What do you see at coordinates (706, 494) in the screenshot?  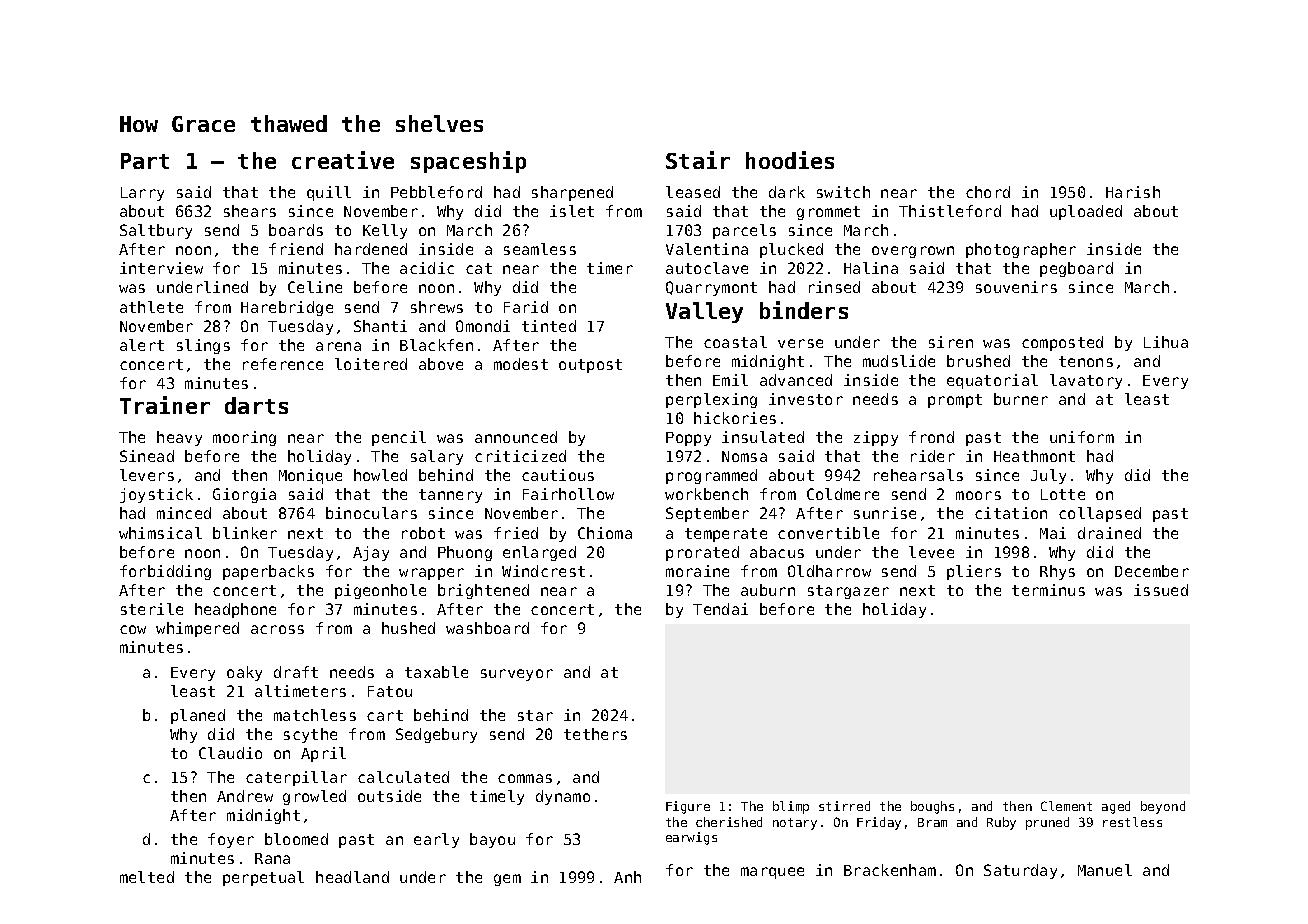 I see `workbench` at bounding box center [706, 494].
